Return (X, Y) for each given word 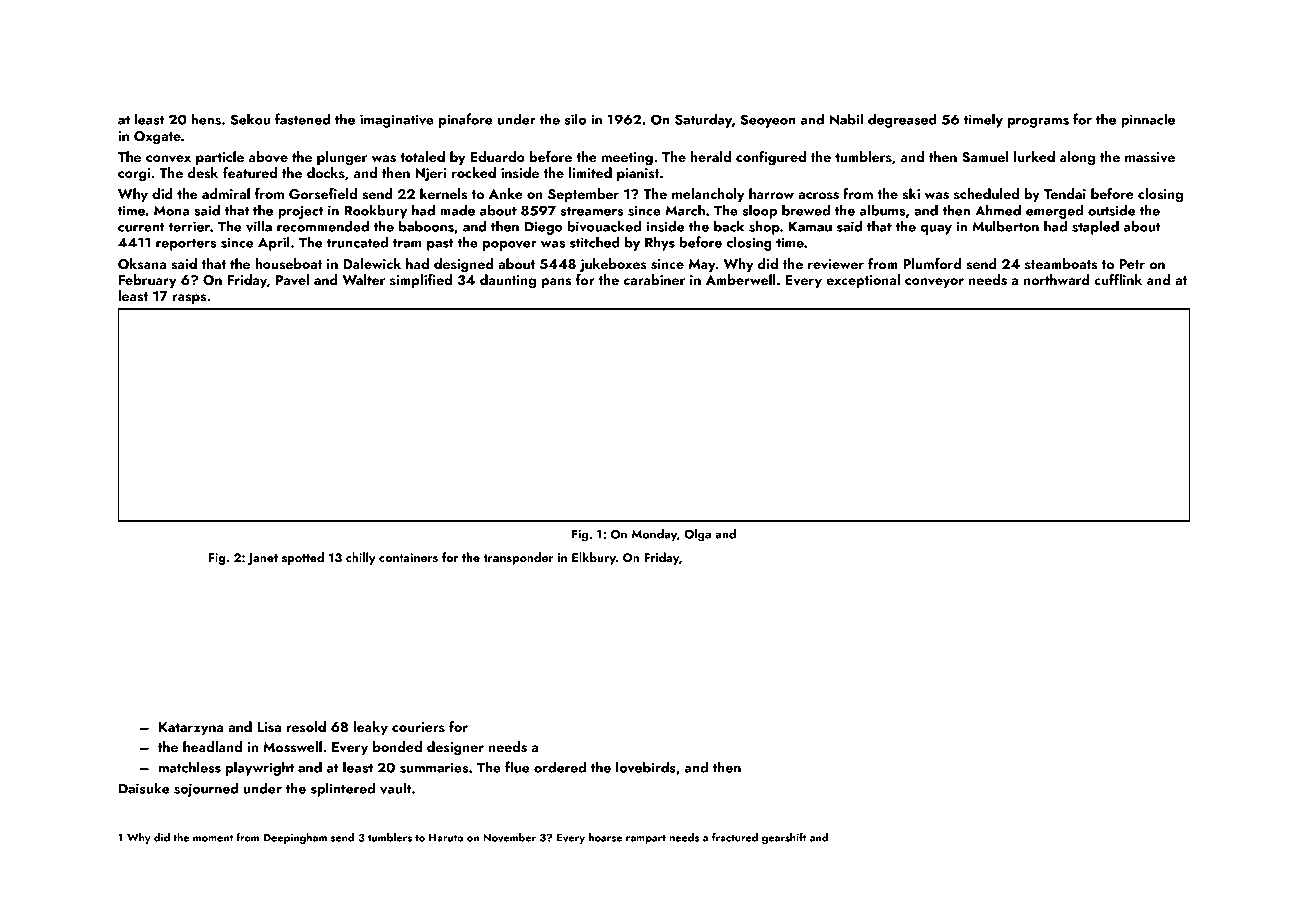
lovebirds (646, 767)
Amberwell (741, 279)
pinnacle (1148, 120)
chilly (361, 558)
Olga (697, 535)
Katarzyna (191, 728)
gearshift (784, 838)
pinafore (466, 120)
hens (206, 119)
